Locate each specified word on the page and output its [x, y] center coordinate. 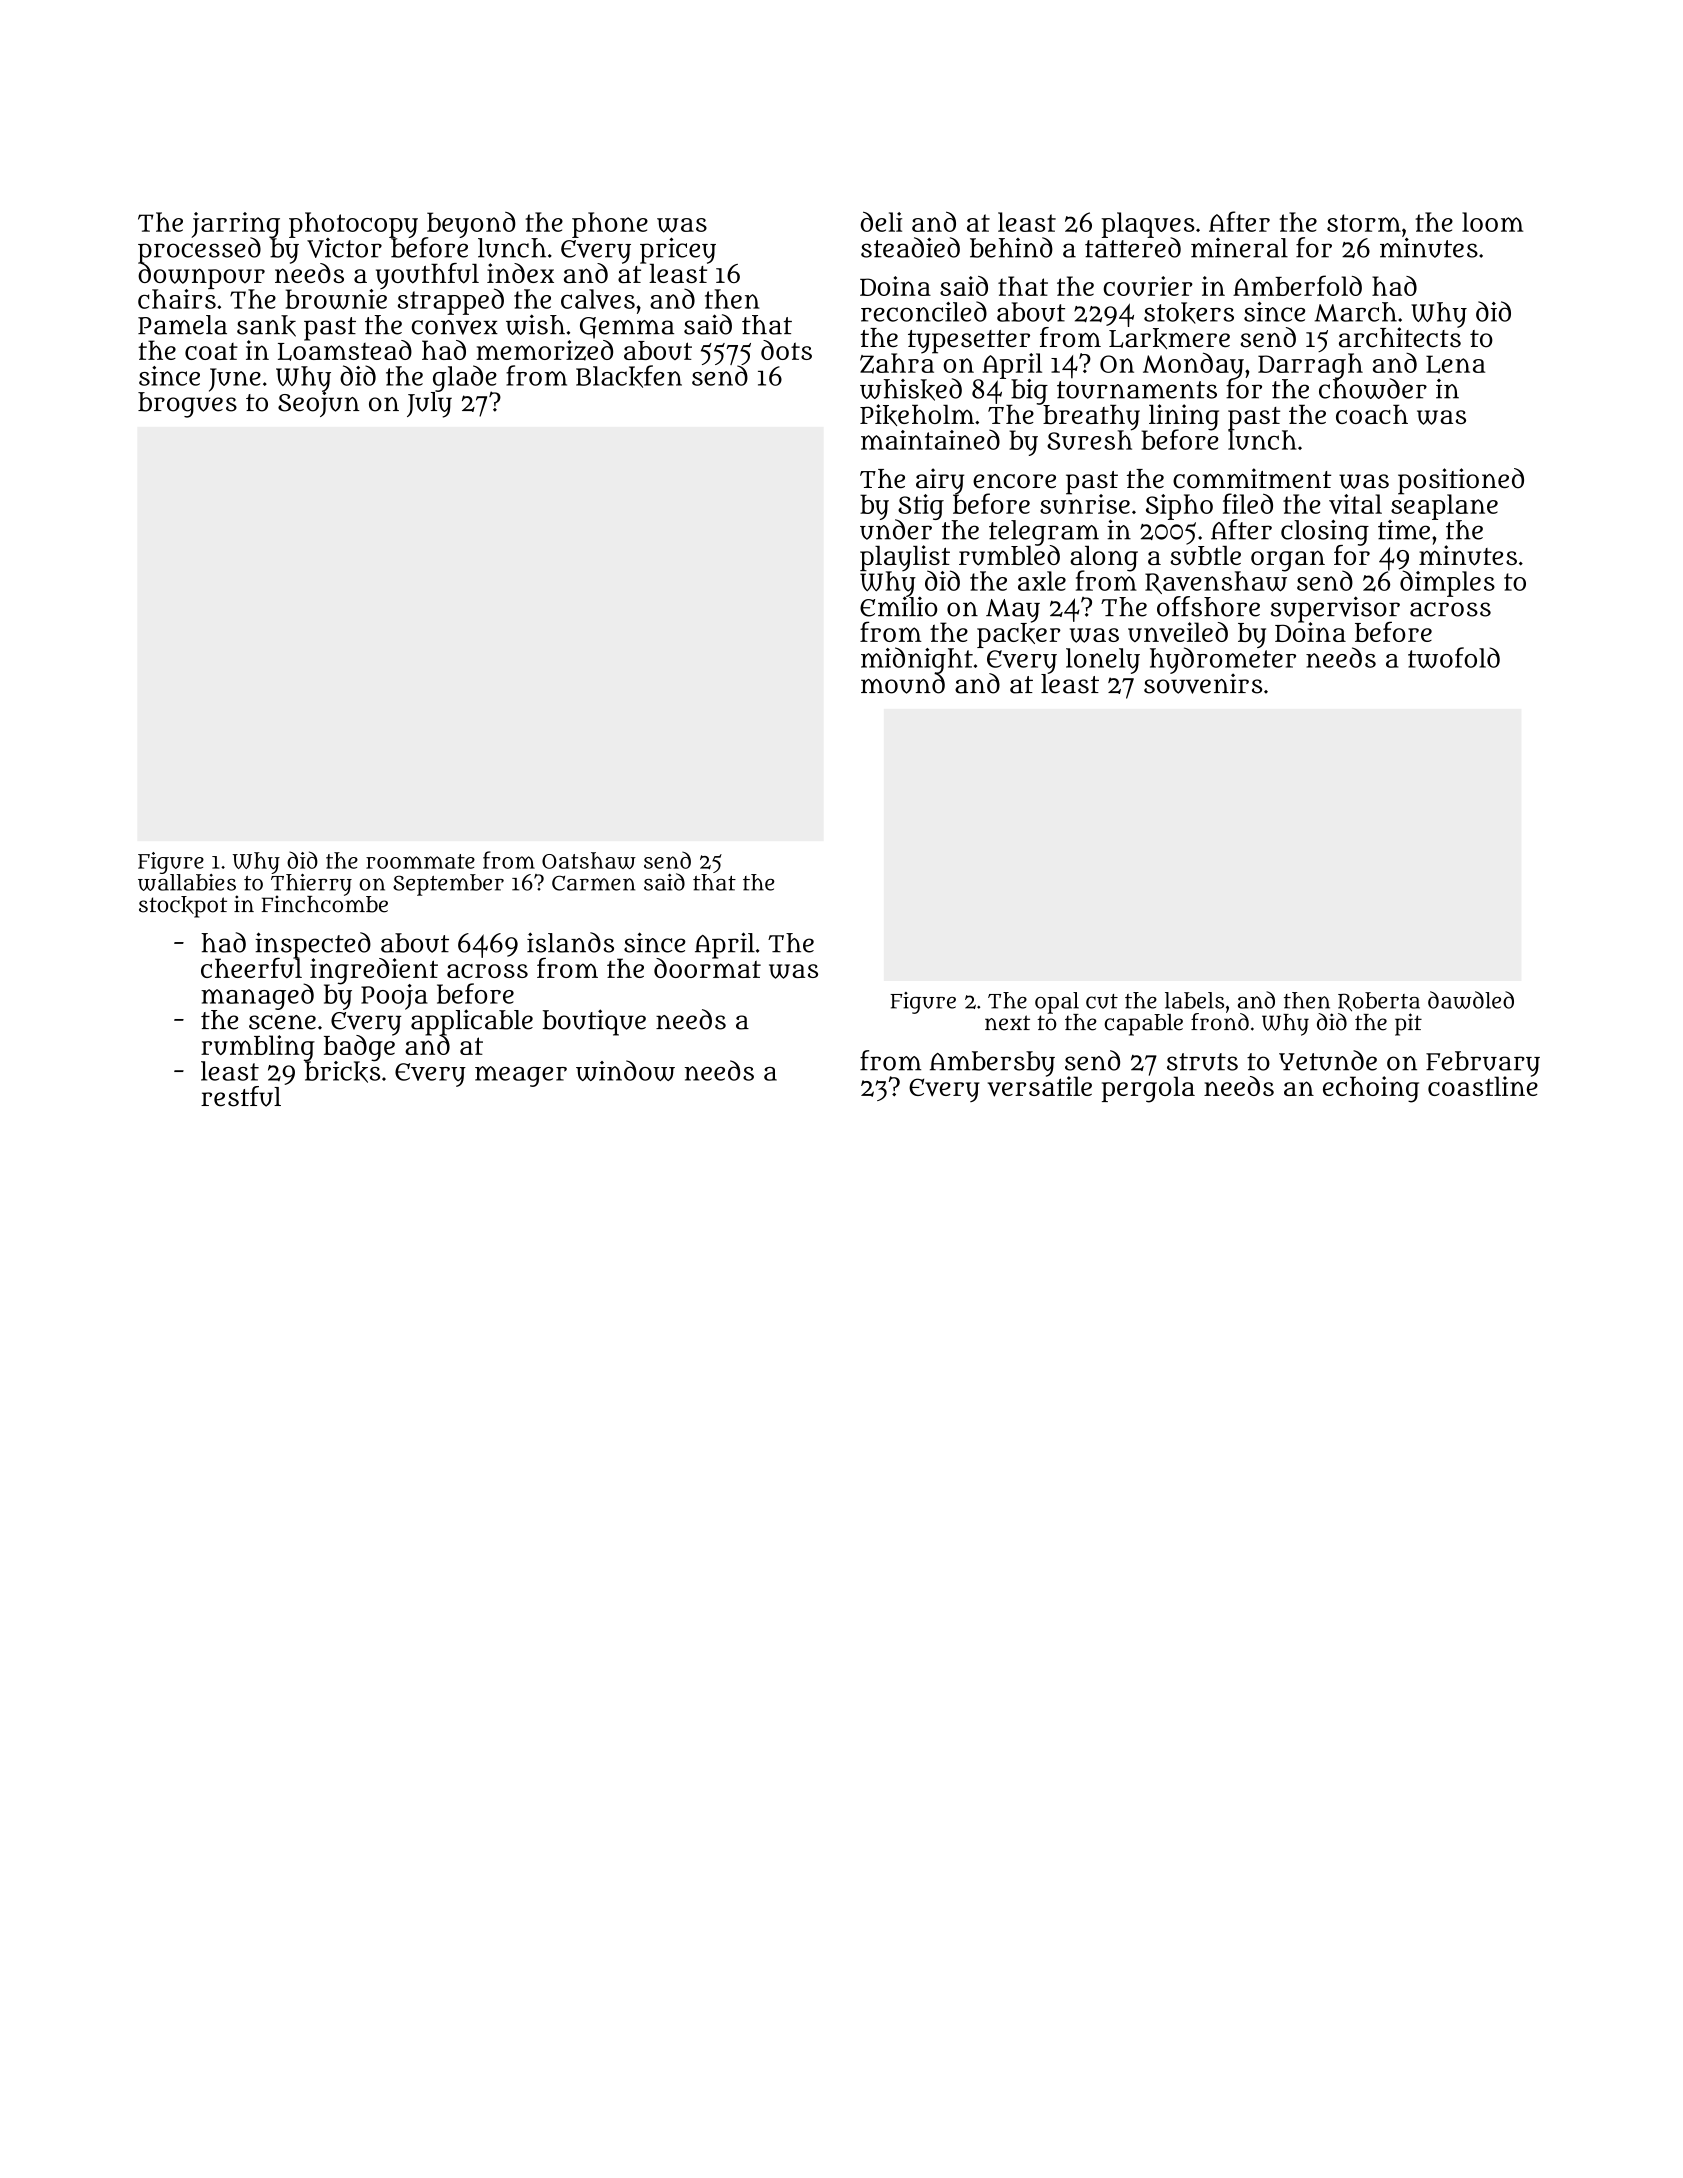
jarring [235, 225]
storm [1364, 223]
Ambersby [992, 1064]
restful [241, 1096]
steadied [910, 247]
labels [1194, 1000]
